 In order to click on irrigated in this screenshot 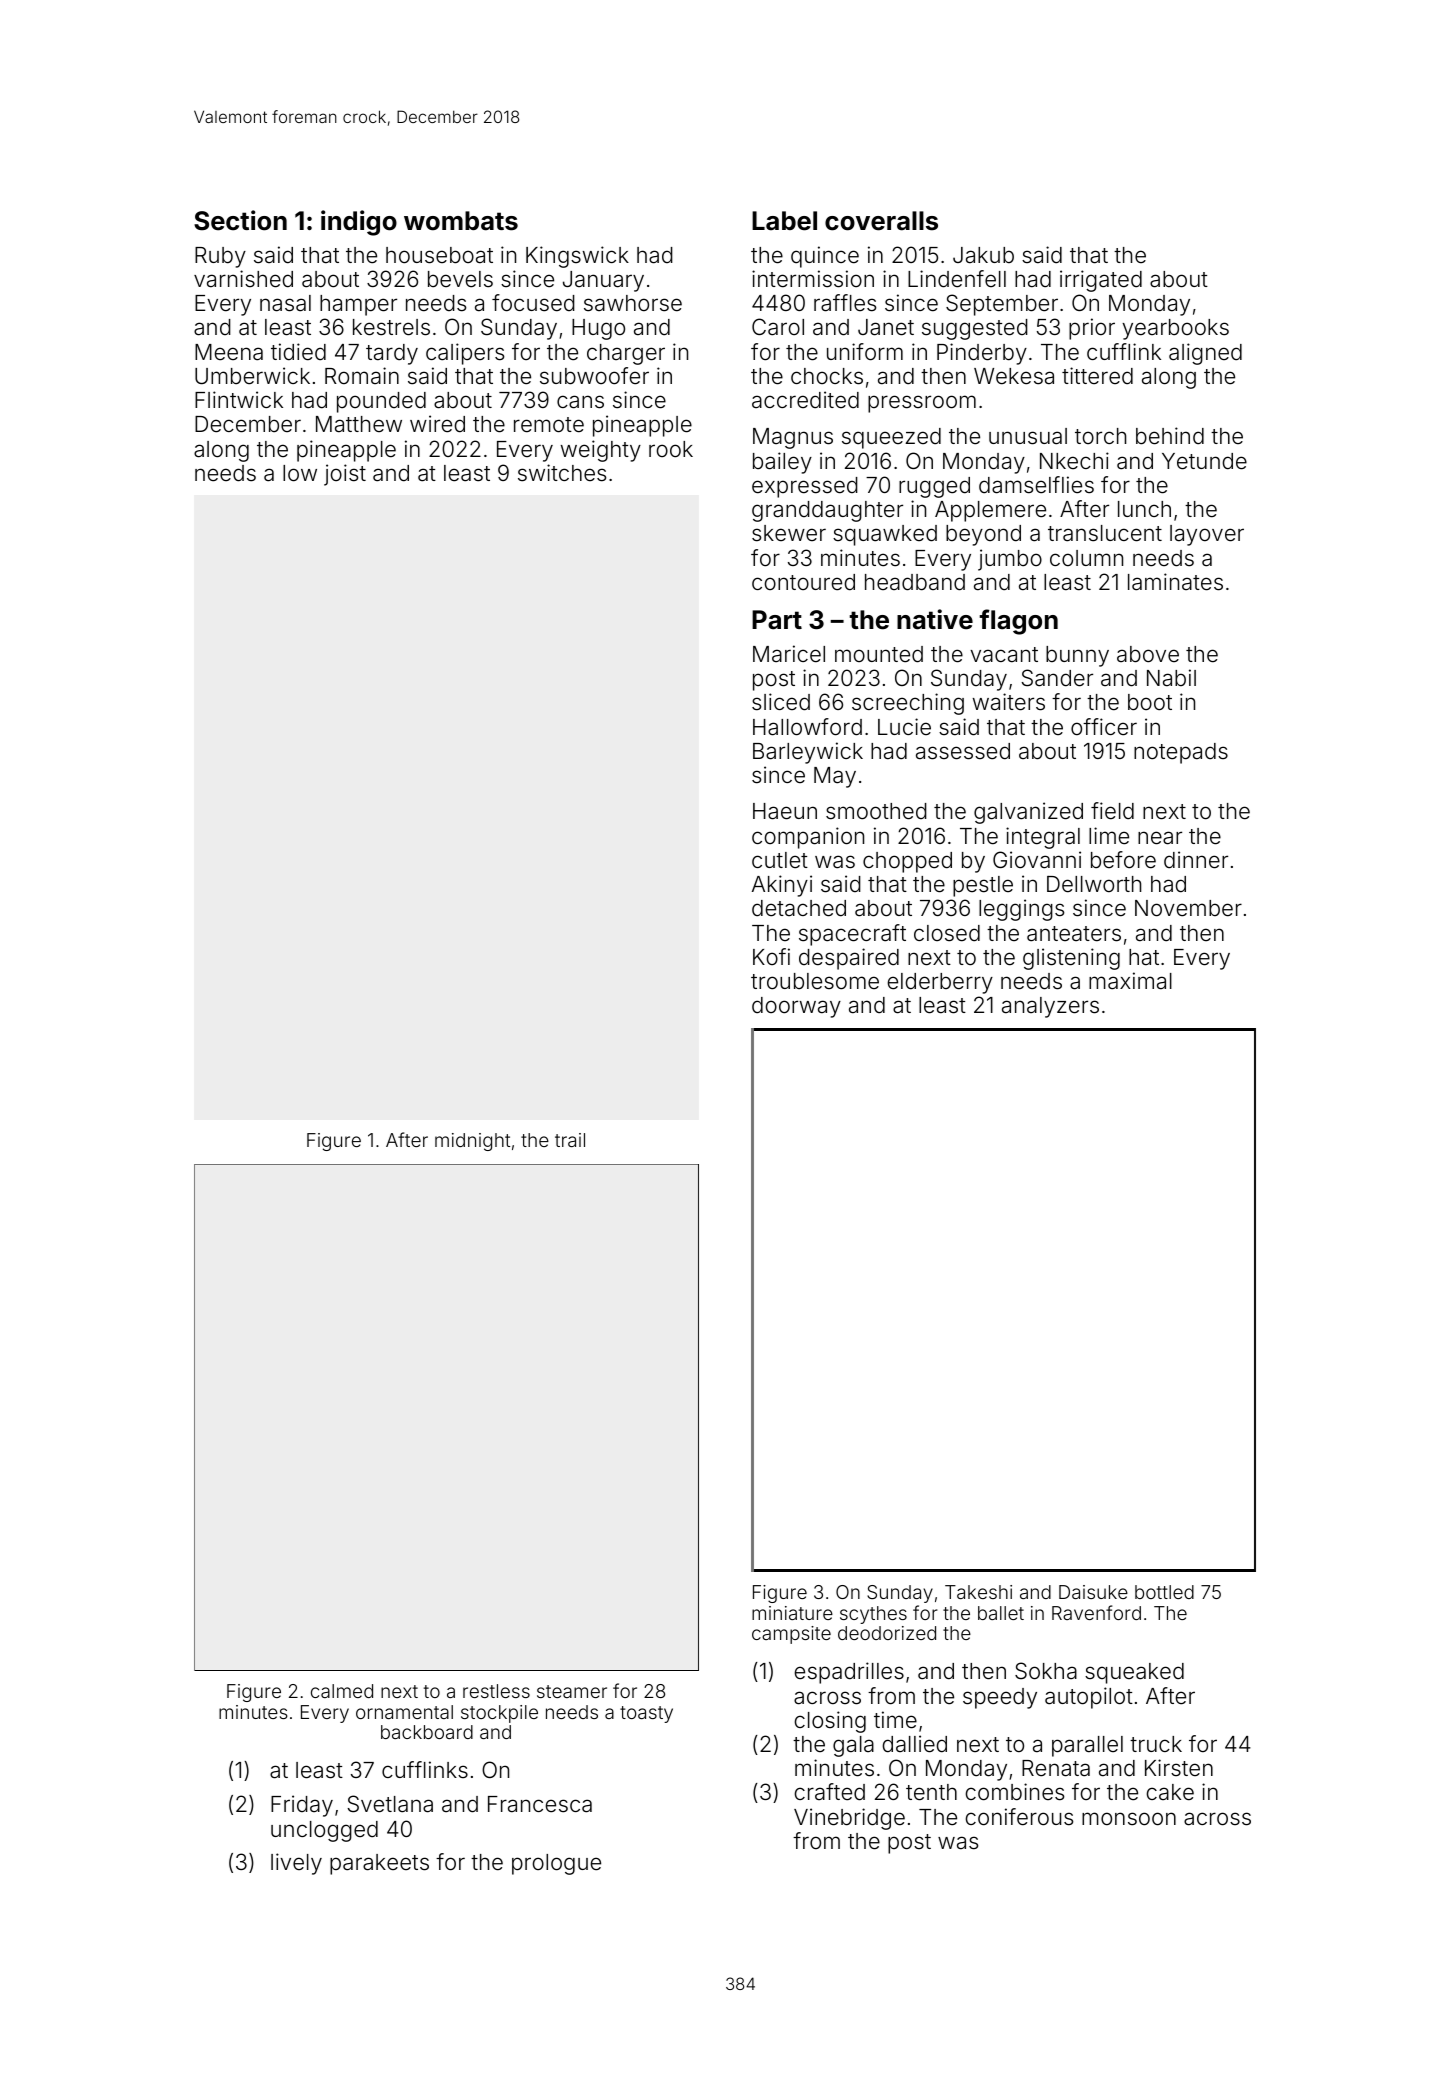, I will do `click(1101, 281)`.
